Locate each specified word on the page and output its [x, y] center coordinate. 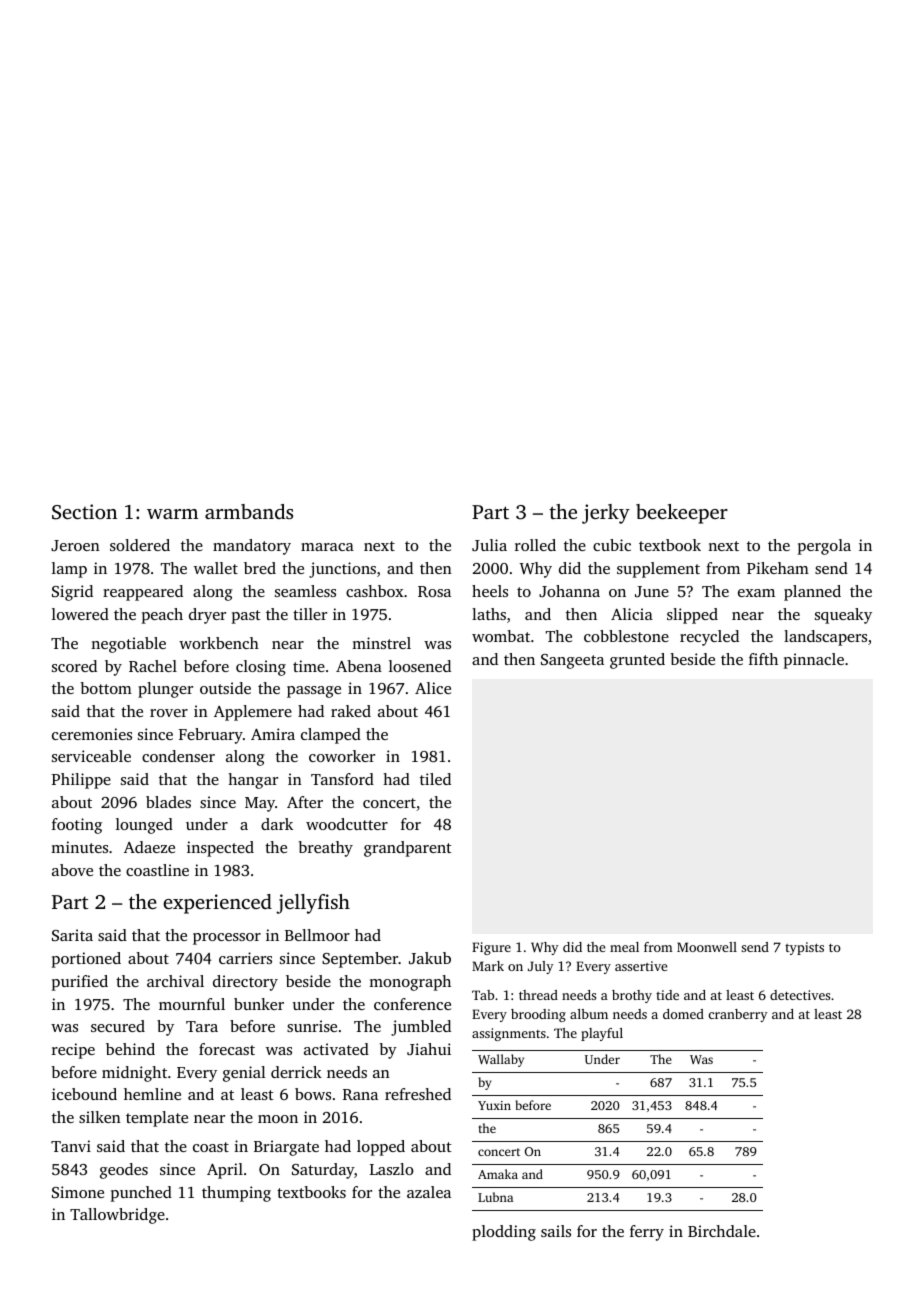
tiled [435, 779]
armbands [249, 511]
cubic [612, 545]
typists [804, 948]
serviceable [91, 756]
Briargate [286, 1148]
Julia [489, 545]
